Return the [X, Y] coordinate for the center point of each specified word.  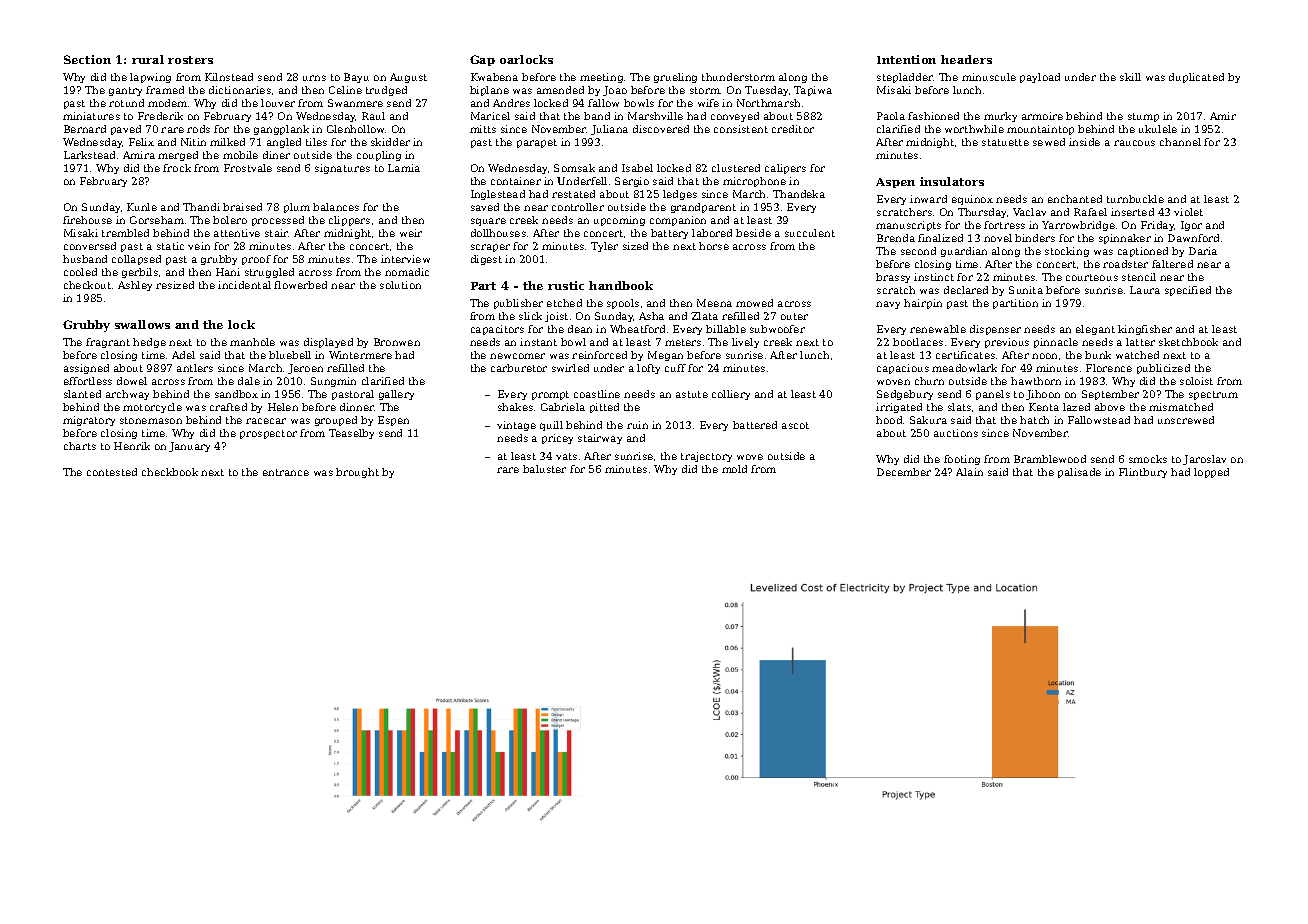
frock [177, 168]
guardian [964, 252]
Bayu [356, 78]
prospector [268, 434]
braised [242, 207]
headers [966, 59]
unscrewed [1186, 420]
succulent [810, 233]
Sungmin [333, 382]
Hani [228, 272]
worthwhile [974, 129]
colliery [731, 395]
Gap [482, 60]
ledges [680, 195]
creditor [793, 129]
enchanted [1075, 199]
